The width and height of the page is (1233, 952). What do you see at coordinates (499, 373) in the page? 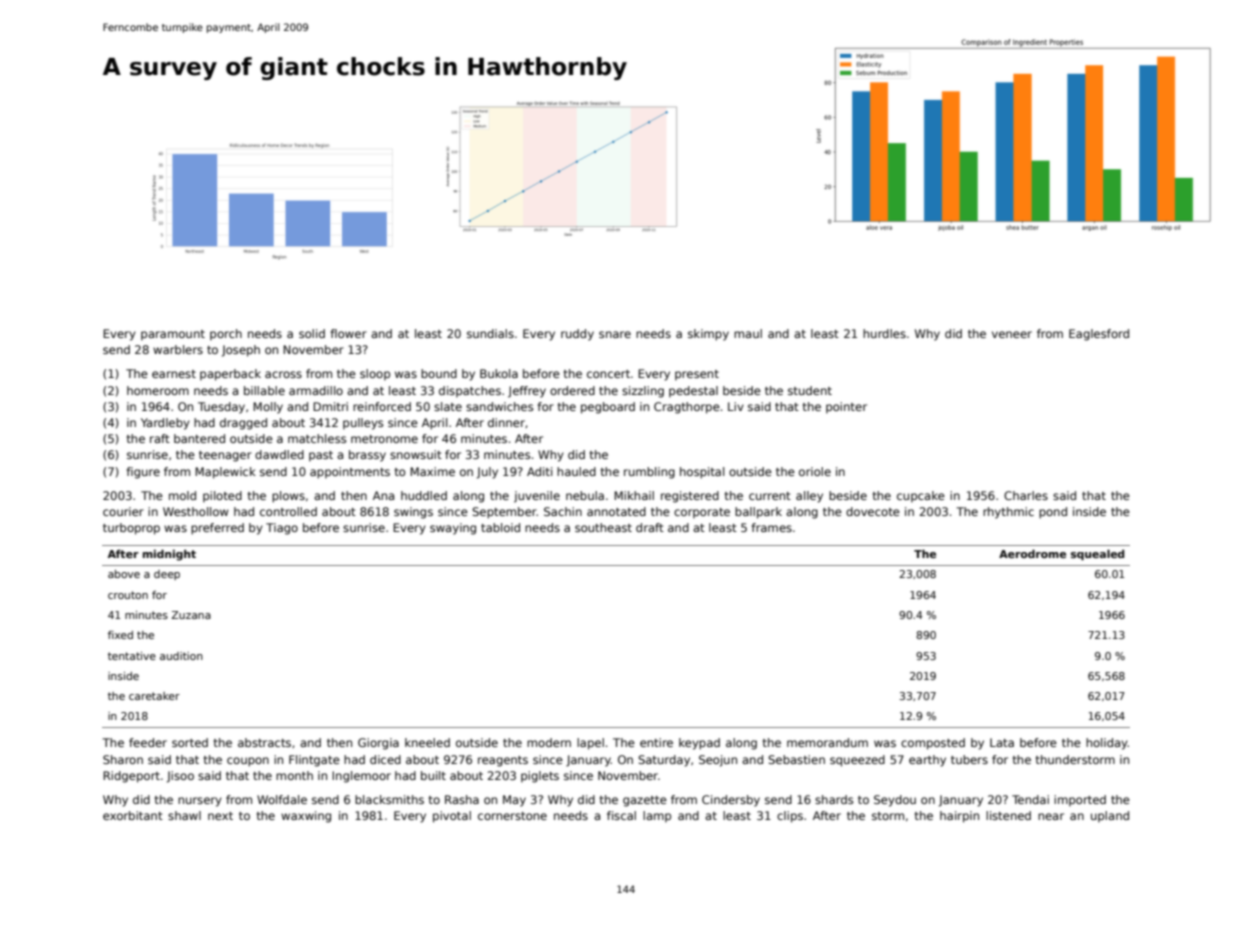
I see `Bukola` at bounding box center [499, 373].
